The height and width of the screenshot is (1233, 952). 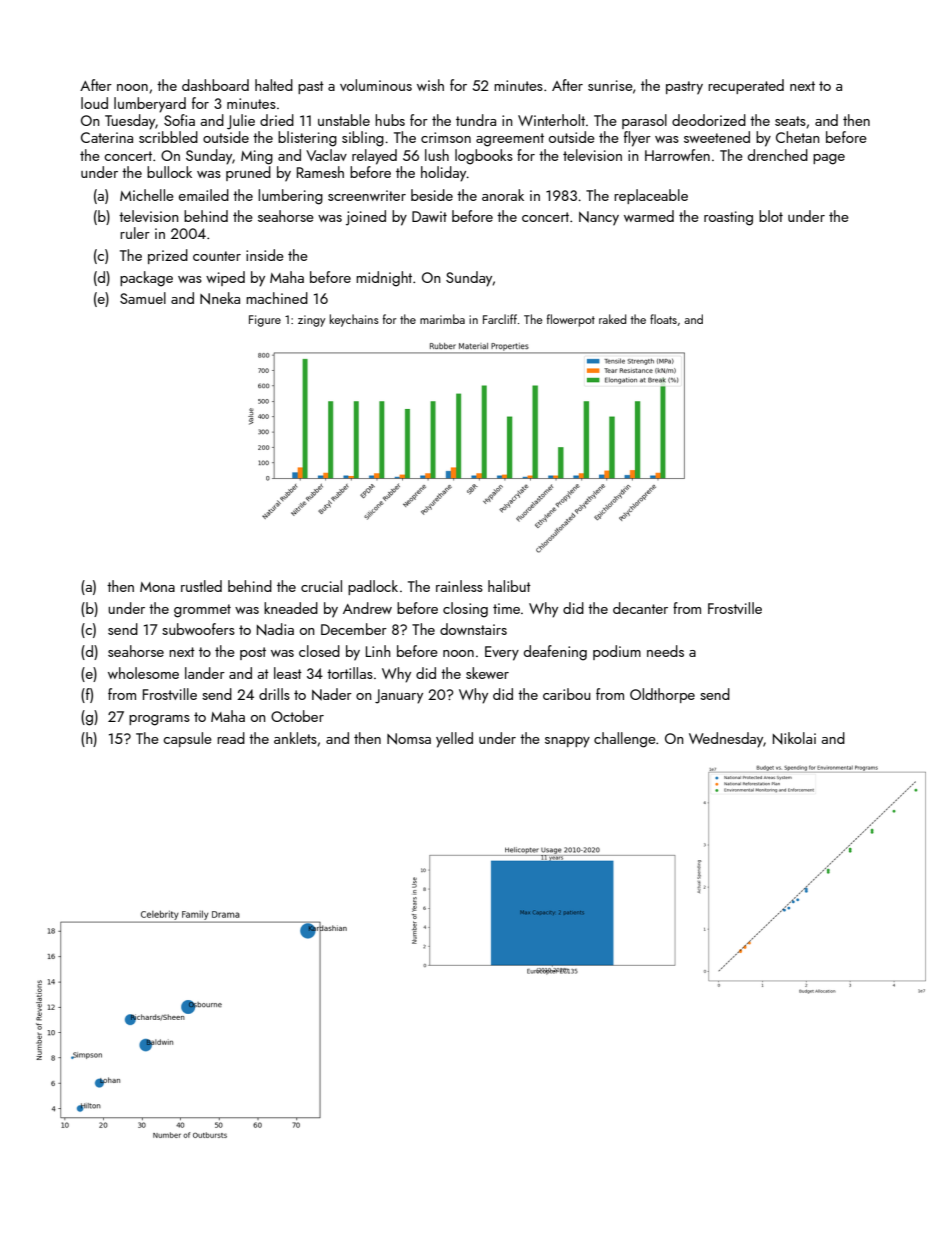 I want to click on snappy, so click(x=567, y=742).
